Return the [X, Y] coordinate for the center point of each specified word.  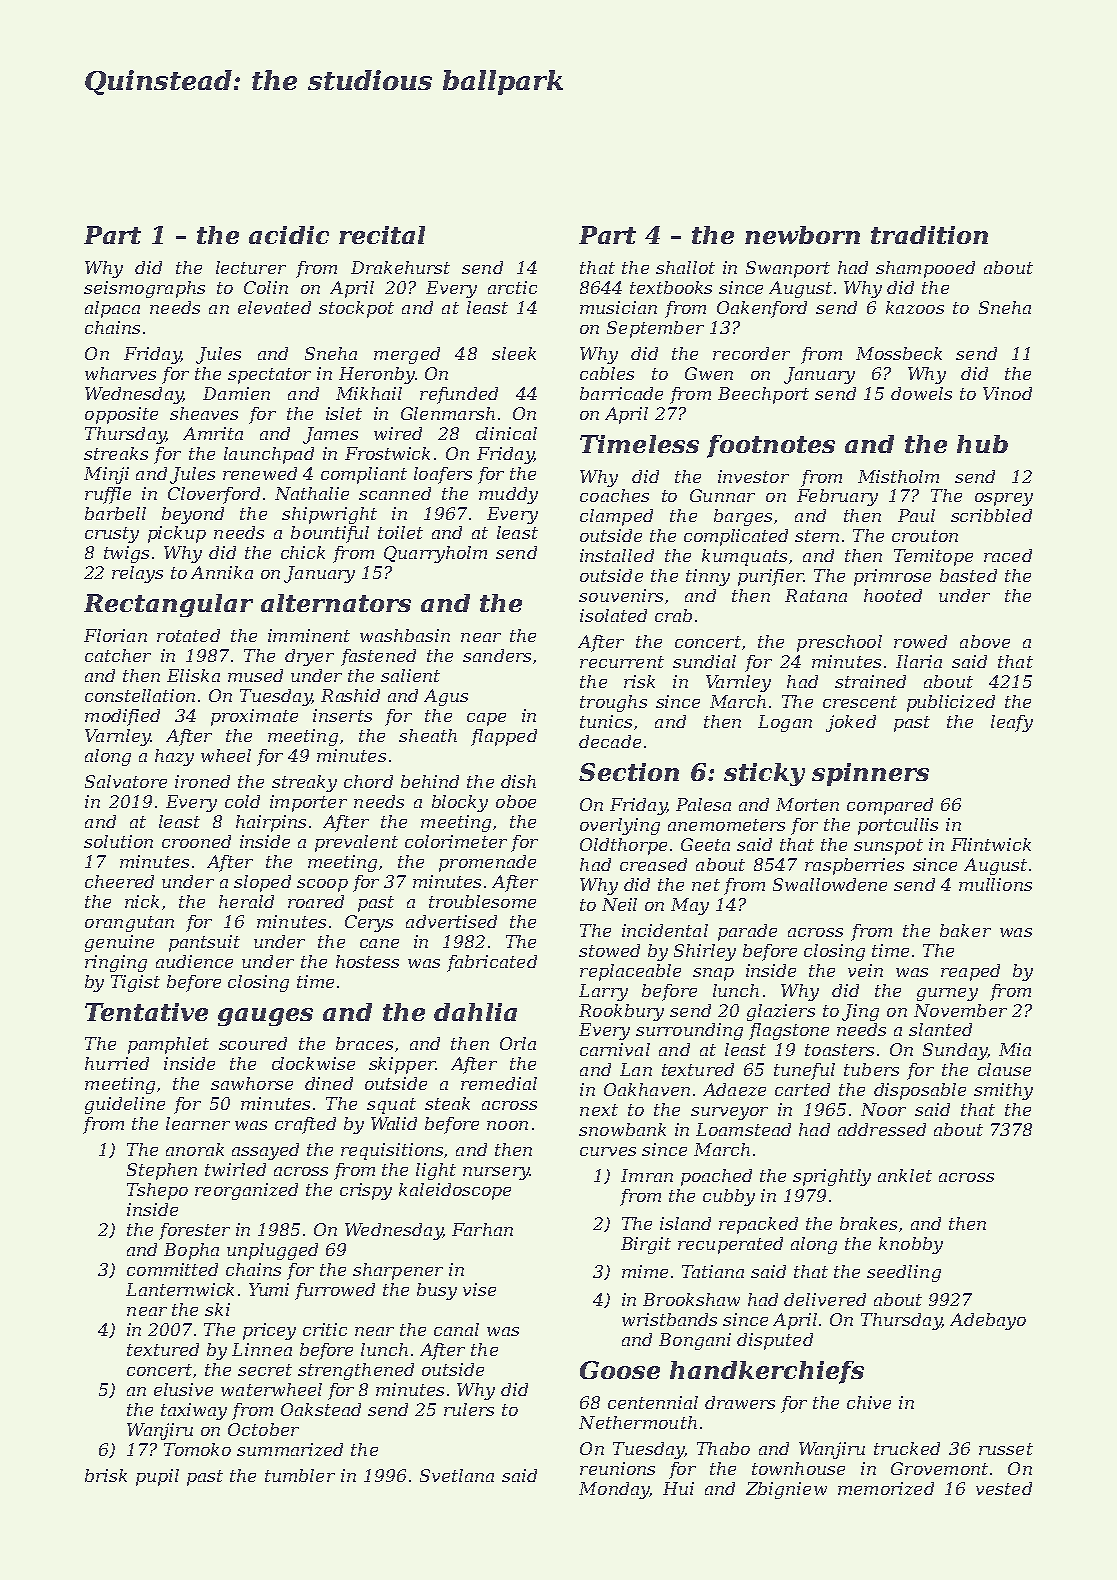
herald [246, 901]
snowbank [622, 1129]
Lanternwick [180, 1289]
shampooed [925, 269]
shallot [685, 267]
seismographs [144, 289]
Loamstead [743, 1129]
